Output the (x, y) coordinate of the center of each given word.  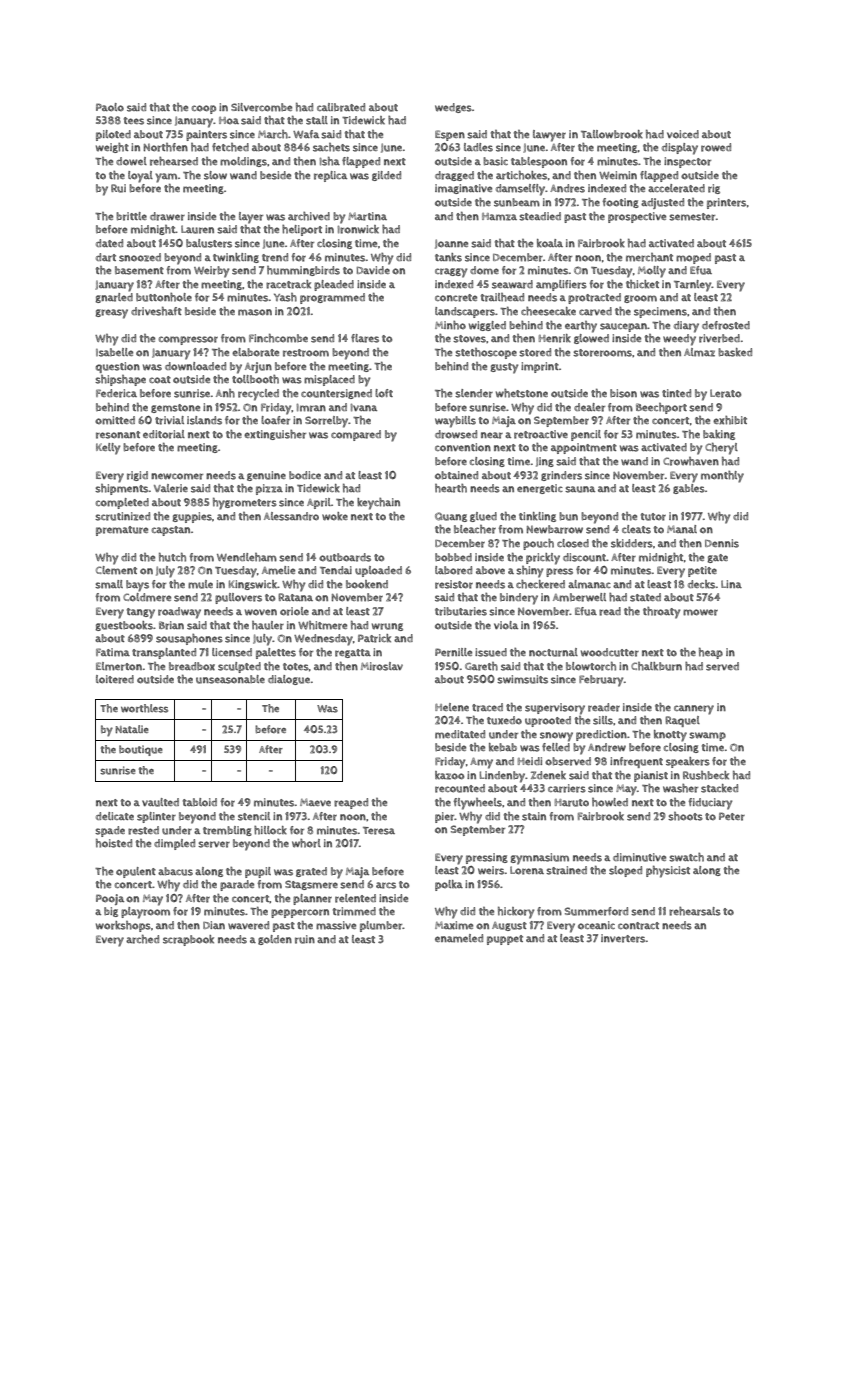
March (273, 134)
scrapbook (188, 940)
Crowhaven (691, 461)
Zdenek (548, 775)
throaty (661, 613)
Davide (373, 270)
